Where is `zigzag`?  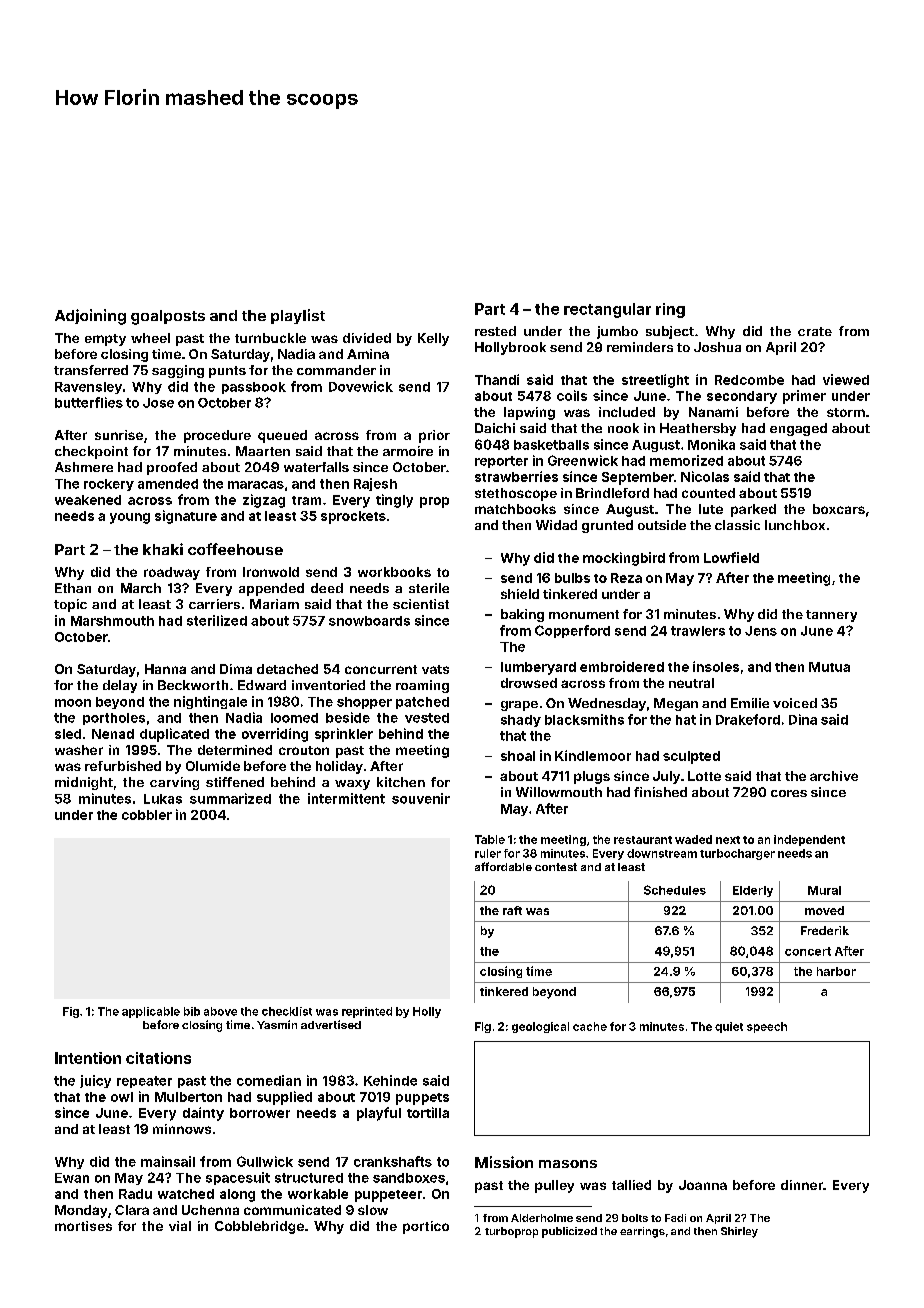
zigzag is located at coordinates (264, 501).
